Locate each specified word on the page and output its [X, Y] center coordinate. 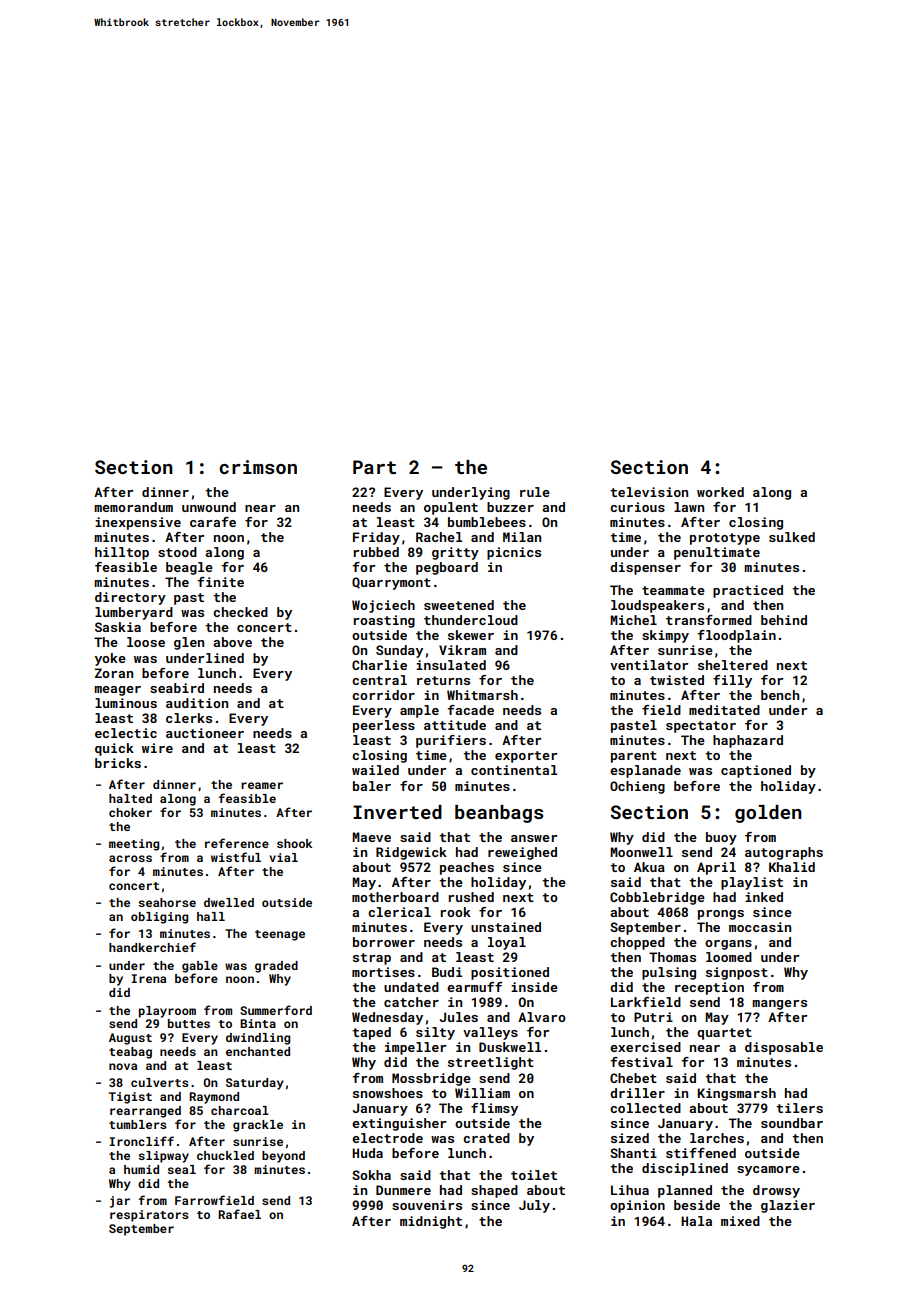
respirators [149, 1216]
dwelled [229, 902]
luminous [126, 703]
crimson [258, 467]
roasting [384, 621]
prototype [725, 539]
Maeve [371, 837]
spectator [701, 727]
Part [374, 467]
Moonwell [641, 852]
